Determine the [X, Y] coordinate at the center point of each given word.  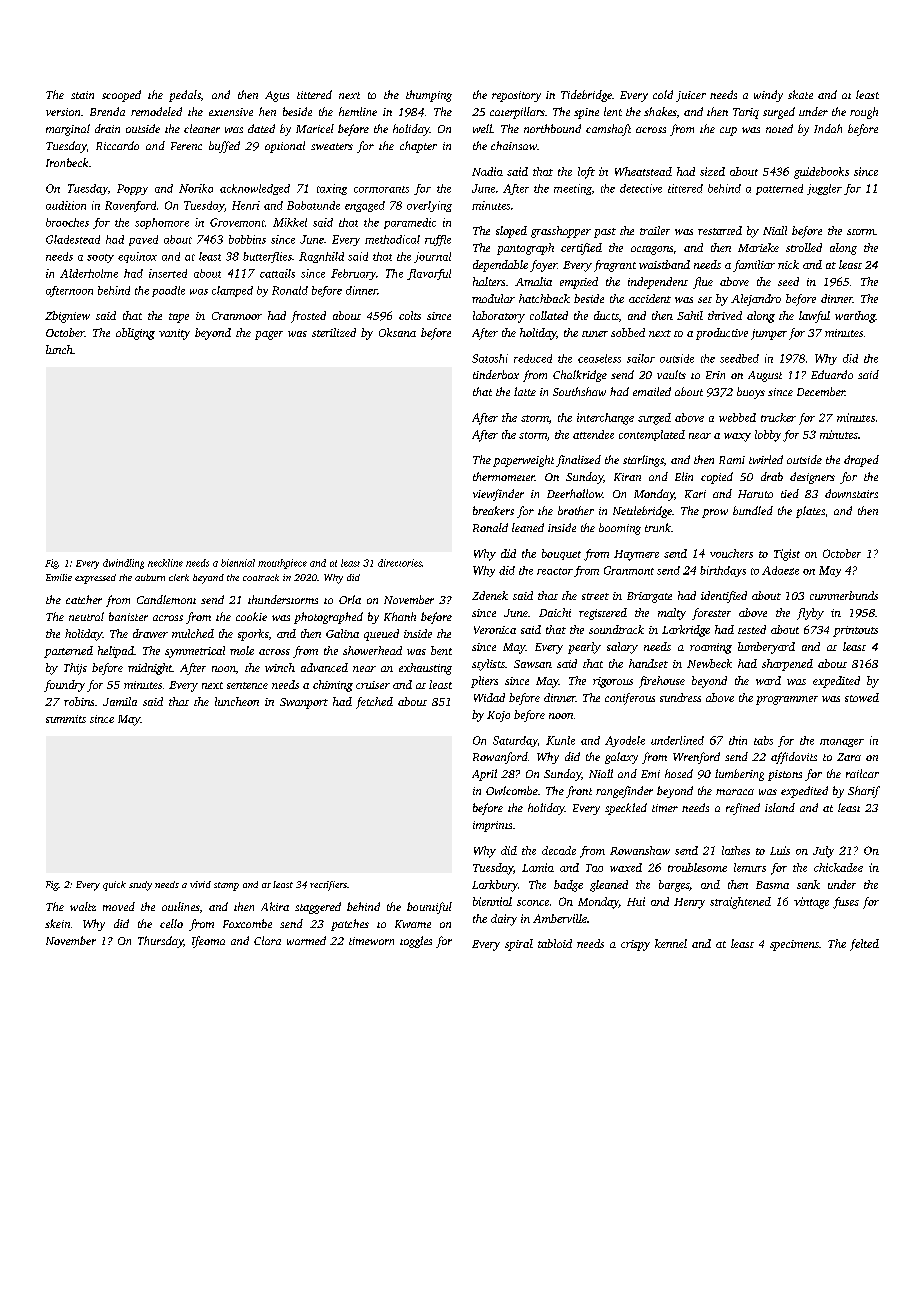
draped [861, 461]
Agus [277, 96]
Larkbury [495, 886]
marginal [68, 130]
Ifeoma [208, 942]
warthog [855, 317]
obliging [135, 334]
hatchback [544, 298]
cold [663, 94]
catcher [84, 599]
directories [400, 563]
